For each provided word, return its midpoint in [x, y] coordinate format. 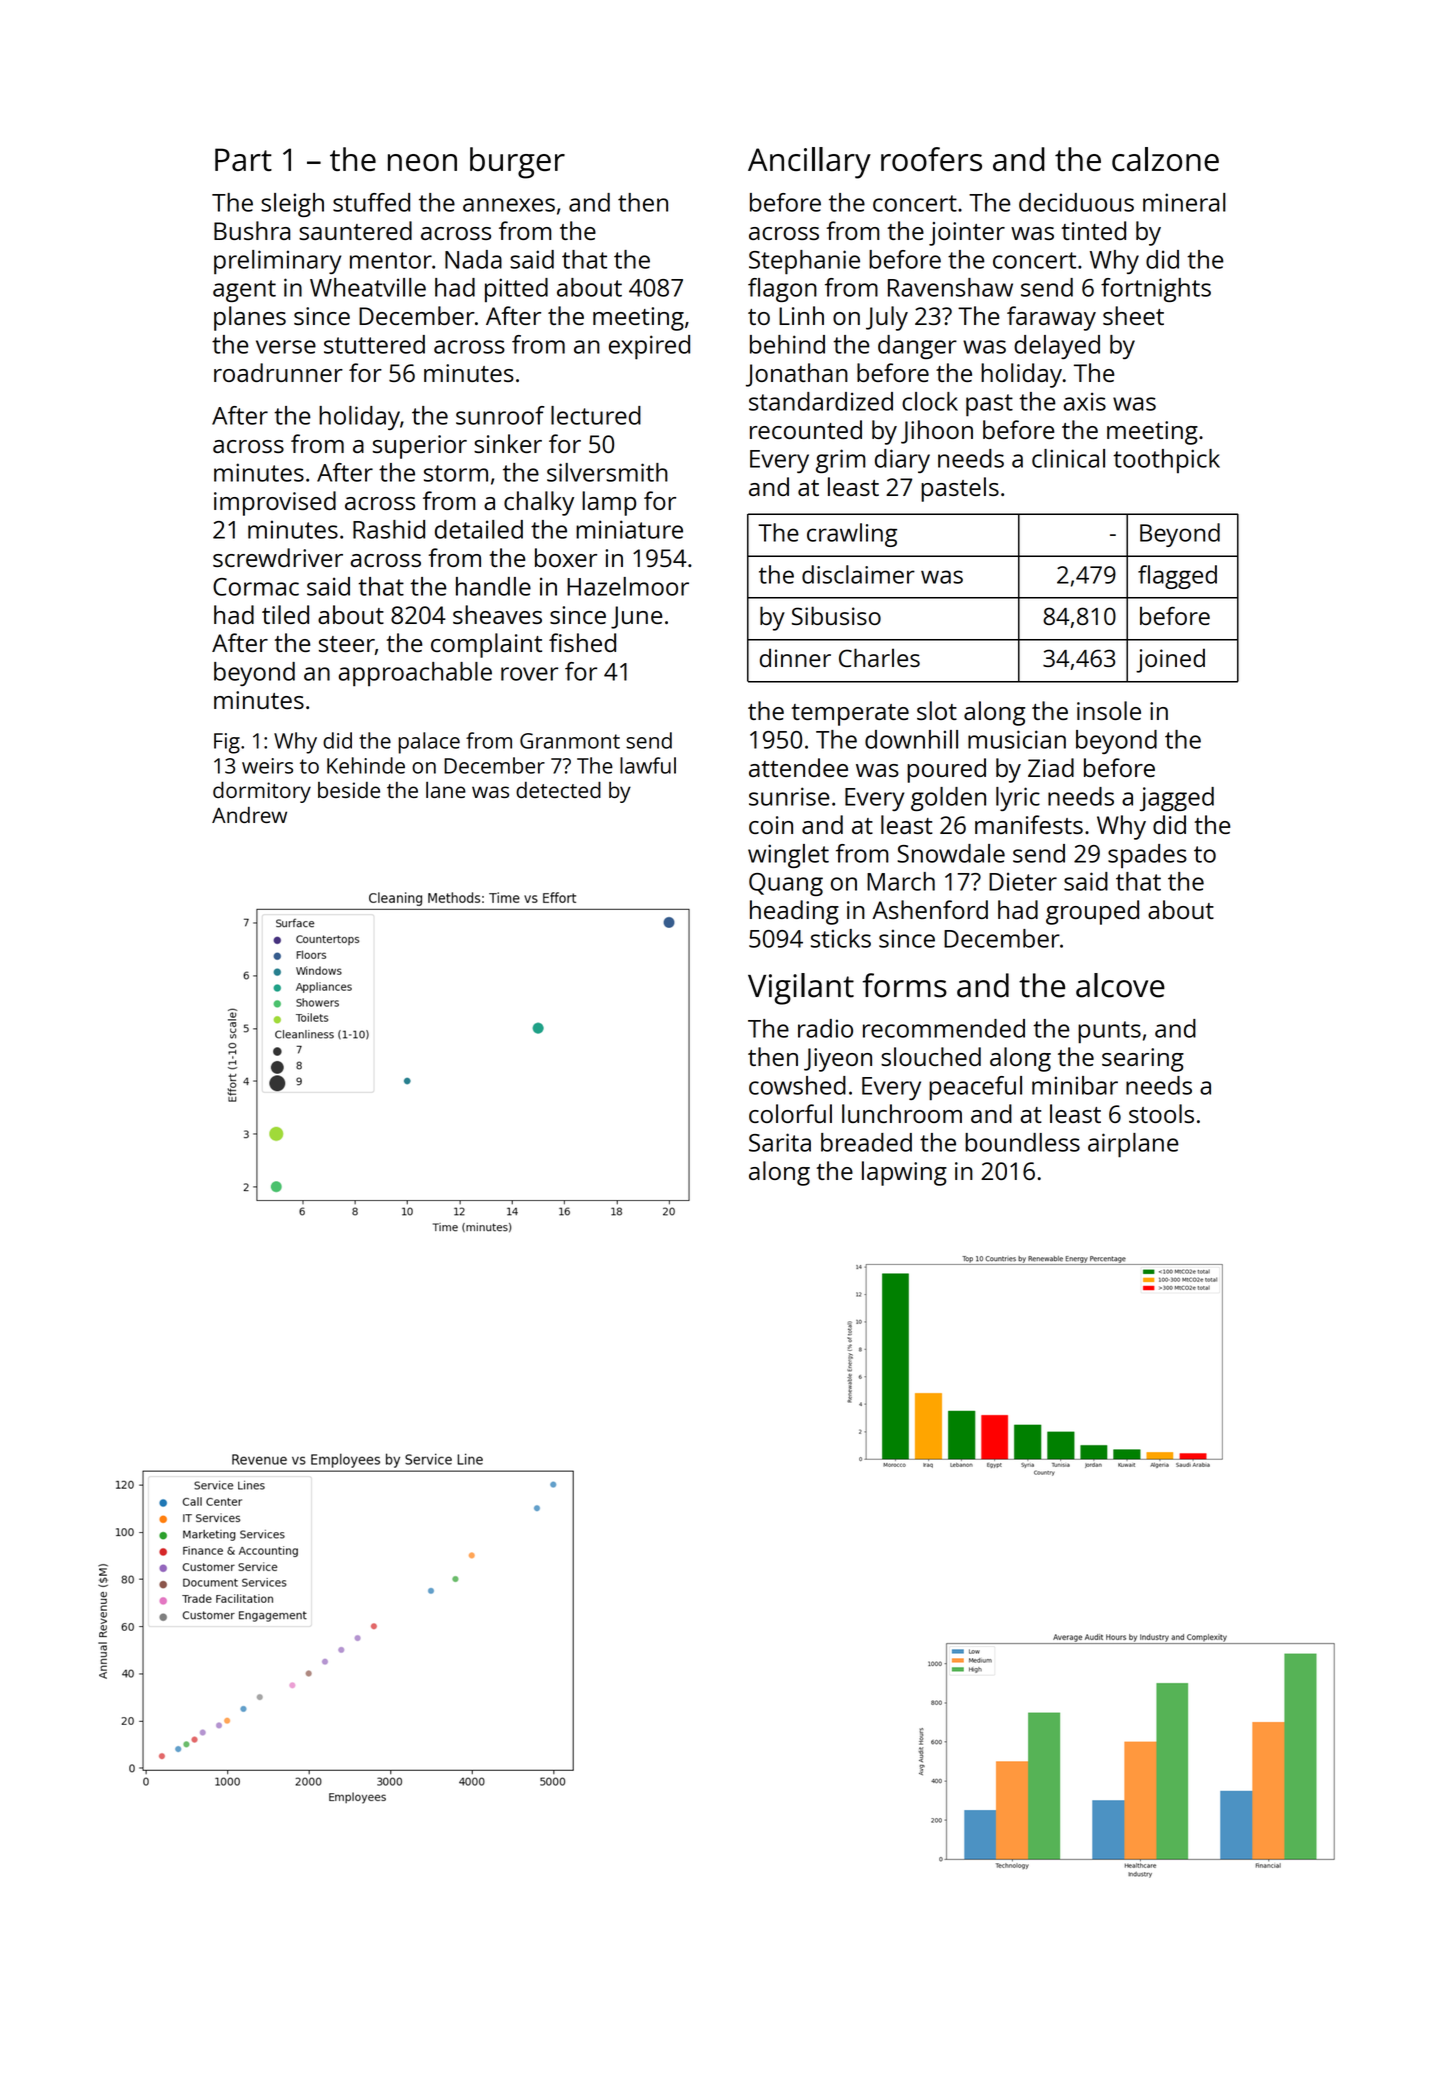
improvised [275, 503]
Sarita [780, 1142]
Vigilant [801, 989]
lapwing [904, 1173]
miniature [629, 529]
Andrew [249, 815]
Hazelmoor [628, 586]
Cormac [256, 587]
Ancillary [809, 163]
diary [902, 461]
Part [243, 159]
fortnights [1156, 290]
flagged [1177, 577]
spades [1147, 856]
